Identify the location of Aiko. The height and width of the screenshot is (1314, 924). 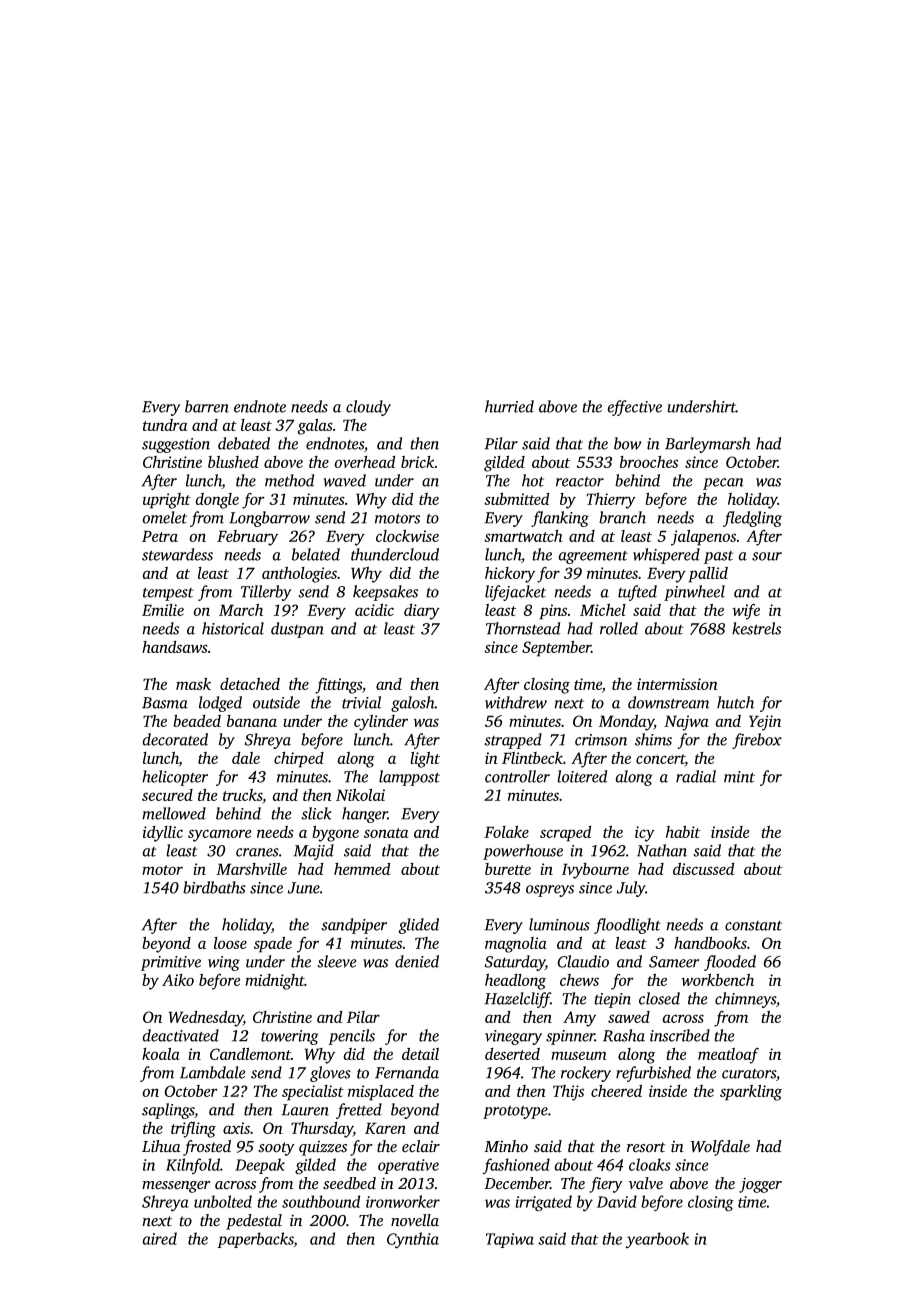
(178, 980).
